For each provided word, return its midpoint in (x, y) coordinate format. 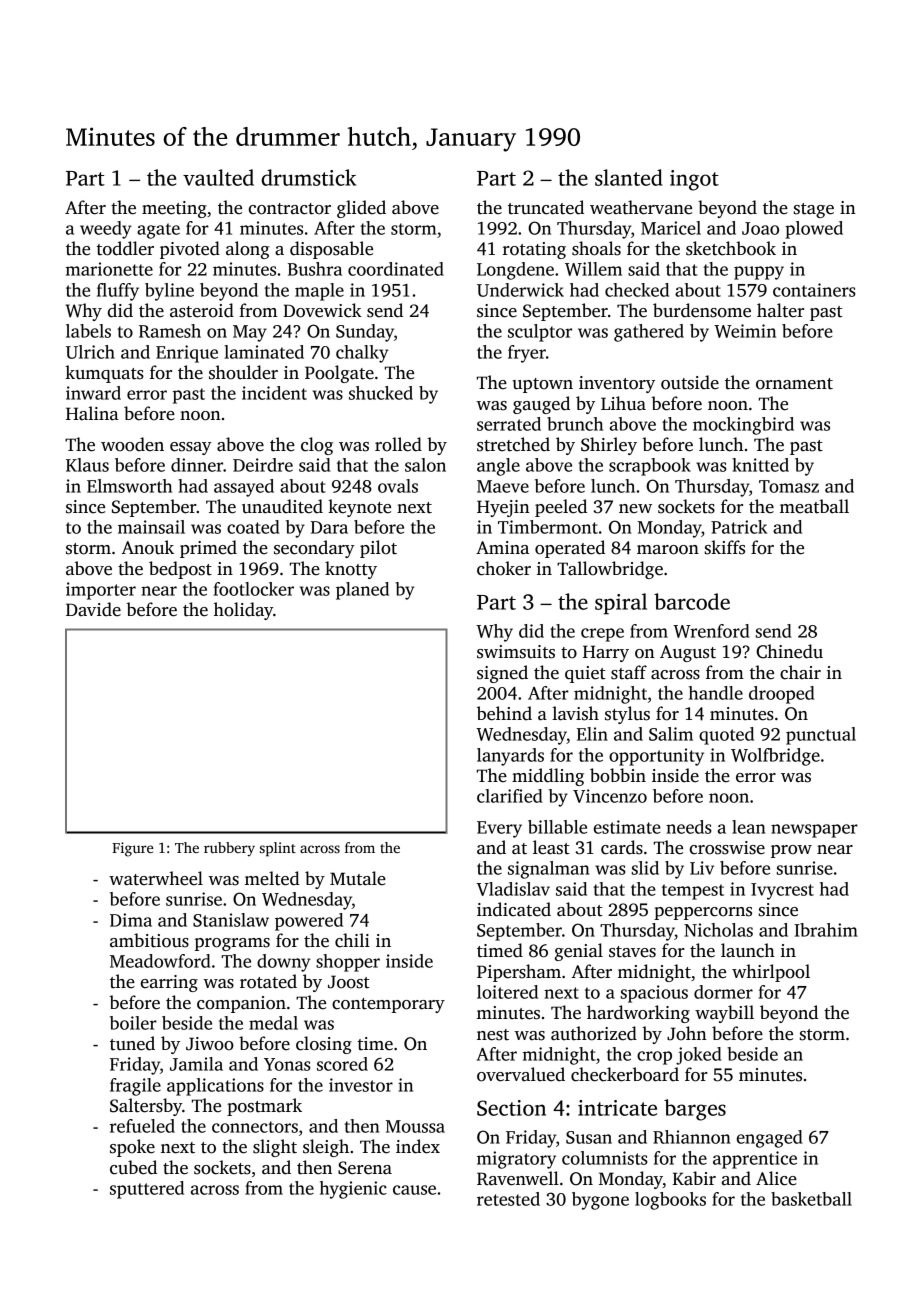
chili (352, 940)
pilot (378, 549)
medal (273, 1023)
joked (698, 1056)
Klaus (87, 465)
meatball (814, 506)
